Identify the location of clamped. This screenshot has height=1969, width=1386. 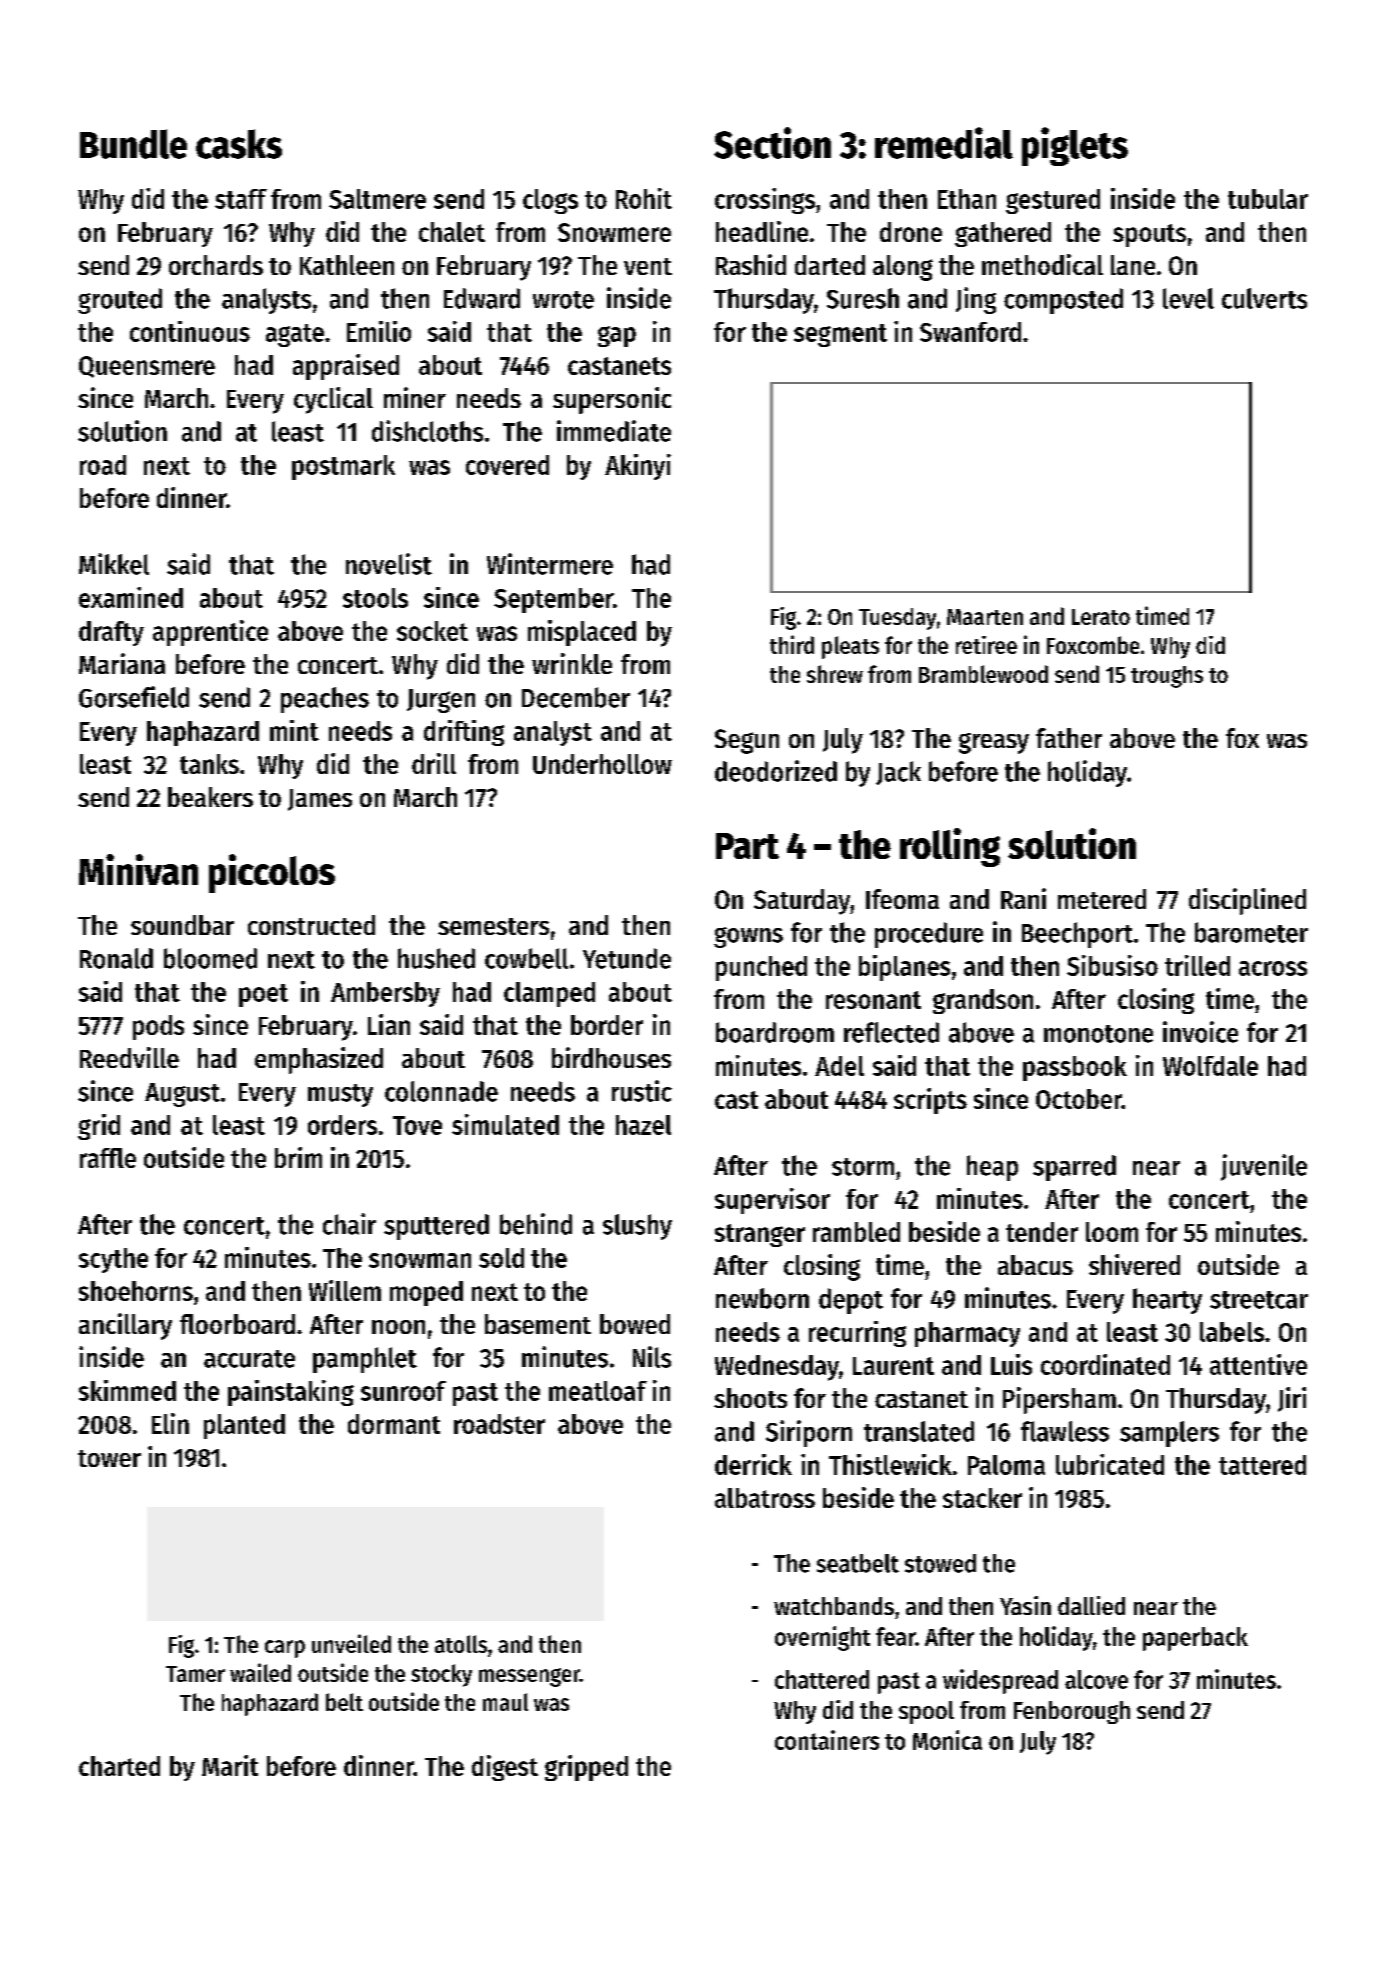
(549, 994).
